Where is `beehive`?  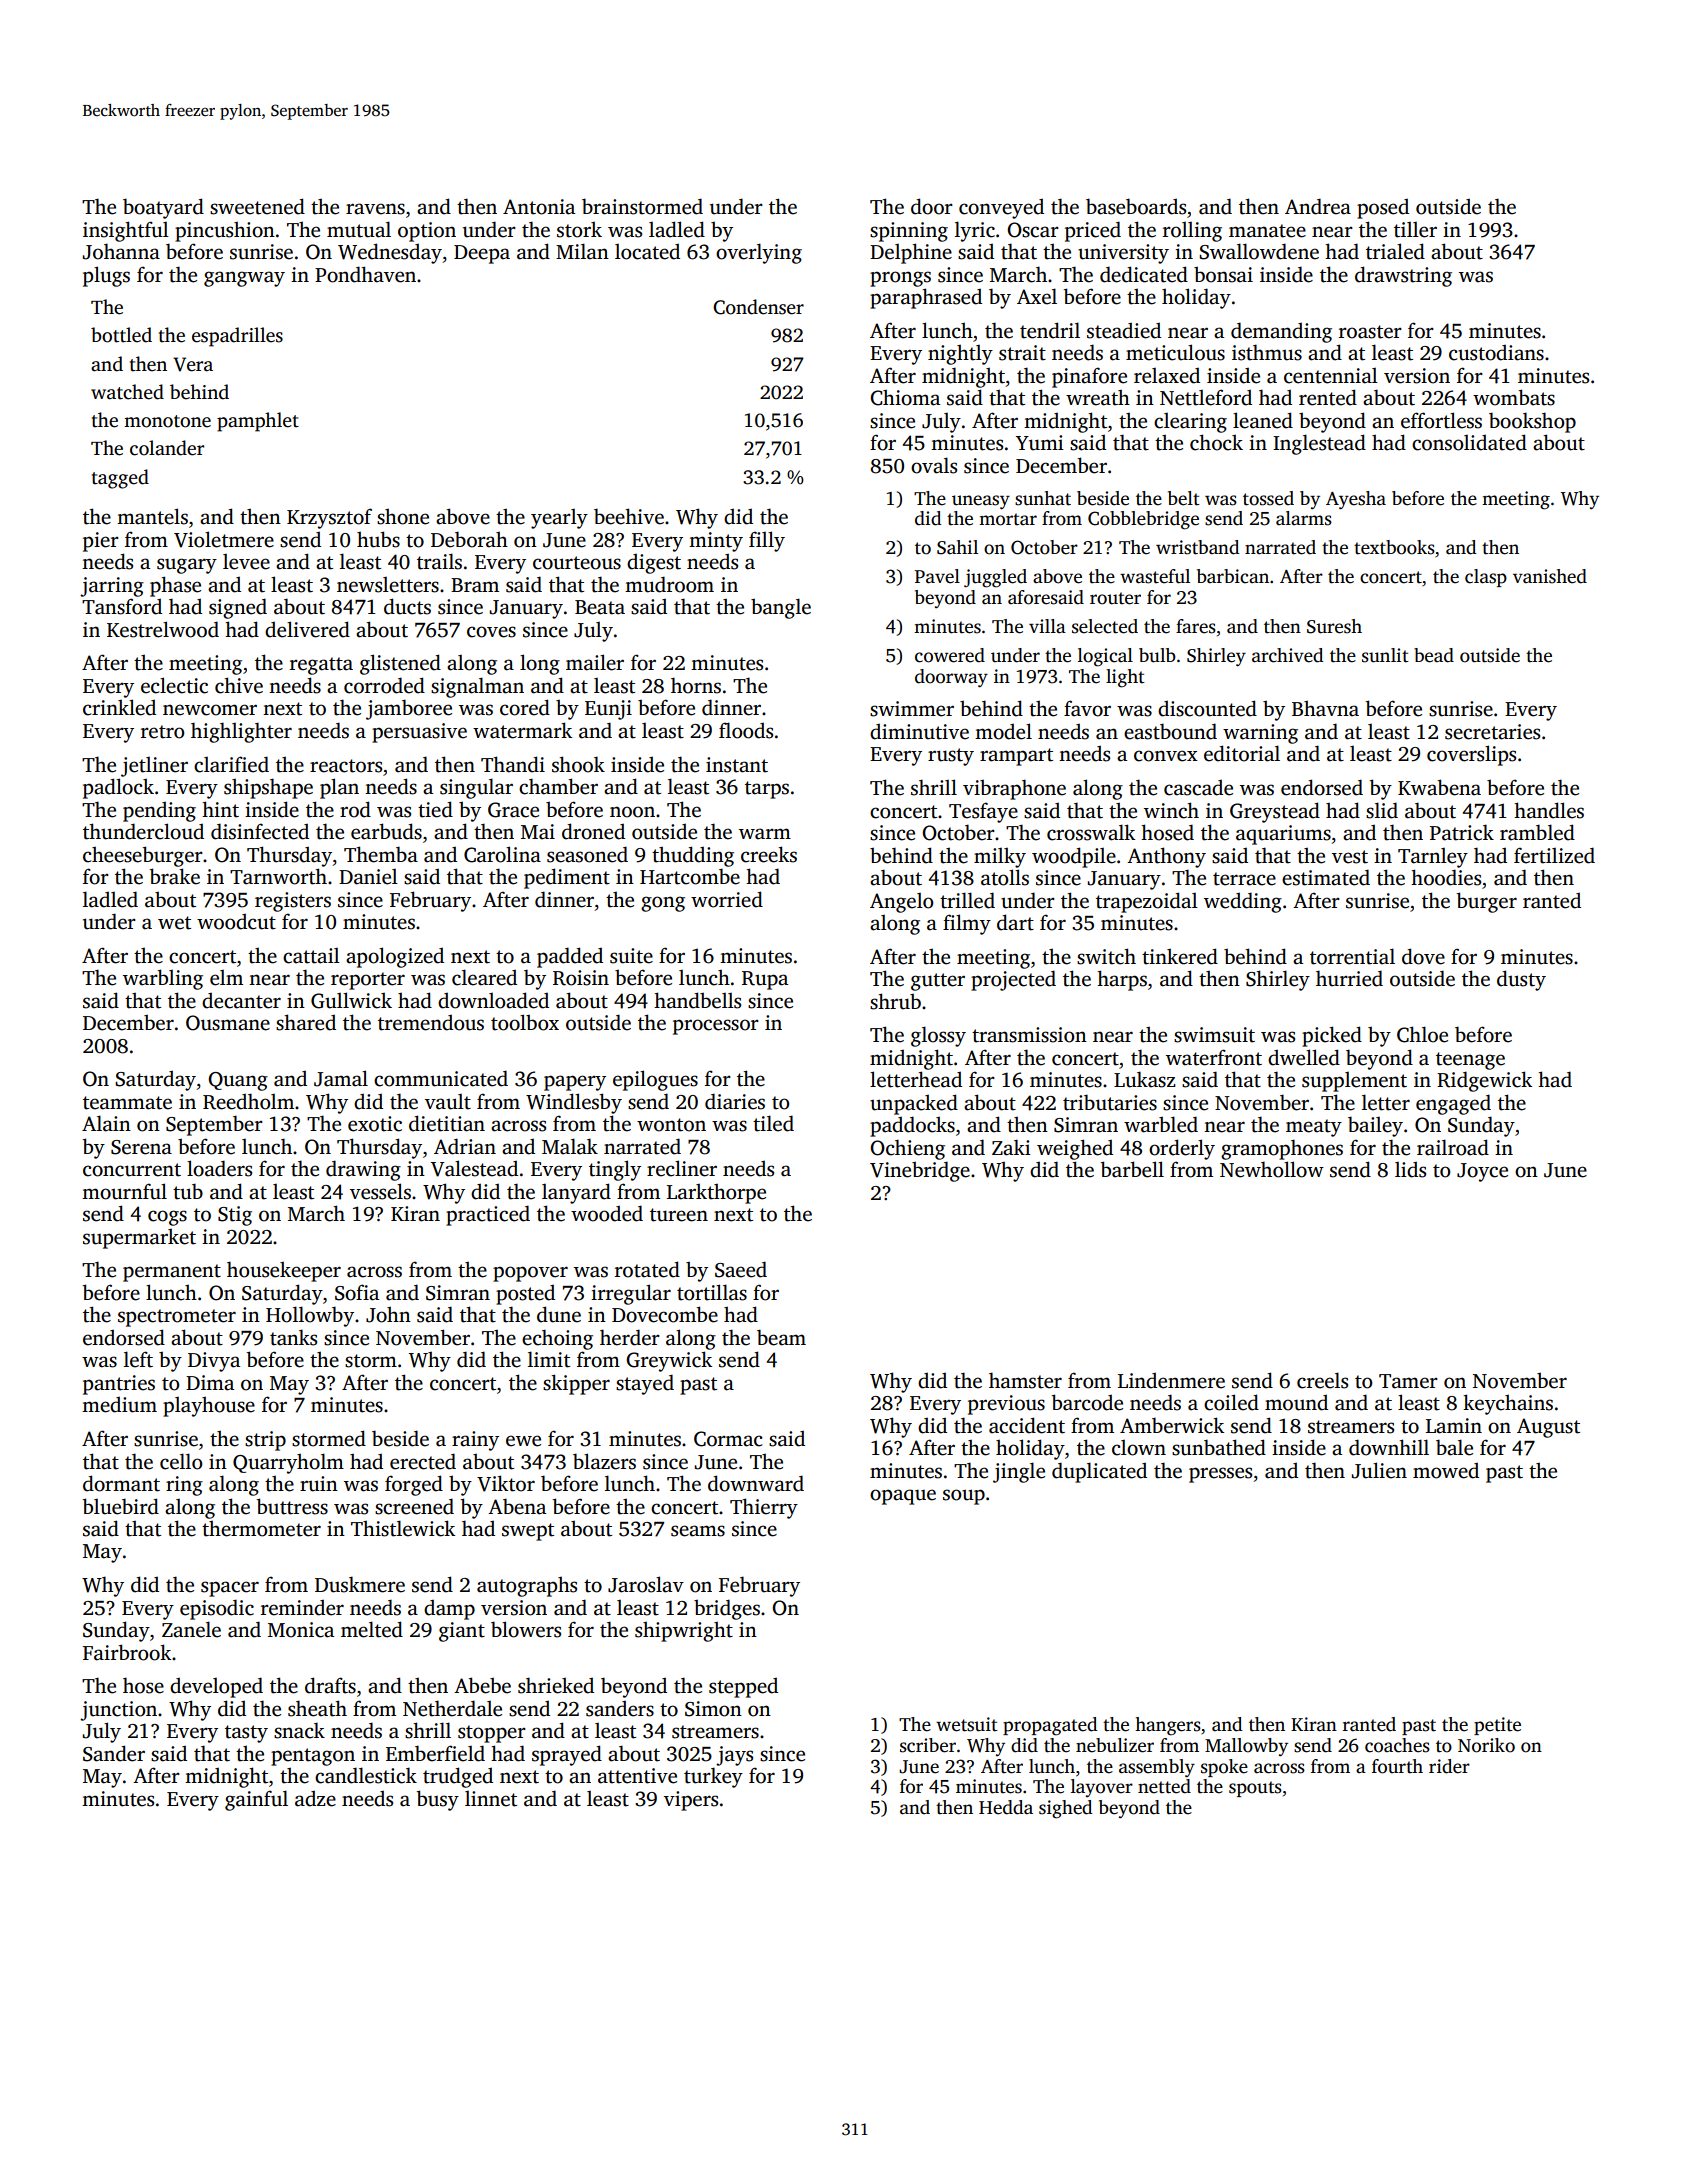
beehive is located at coordinates (629, 516).
